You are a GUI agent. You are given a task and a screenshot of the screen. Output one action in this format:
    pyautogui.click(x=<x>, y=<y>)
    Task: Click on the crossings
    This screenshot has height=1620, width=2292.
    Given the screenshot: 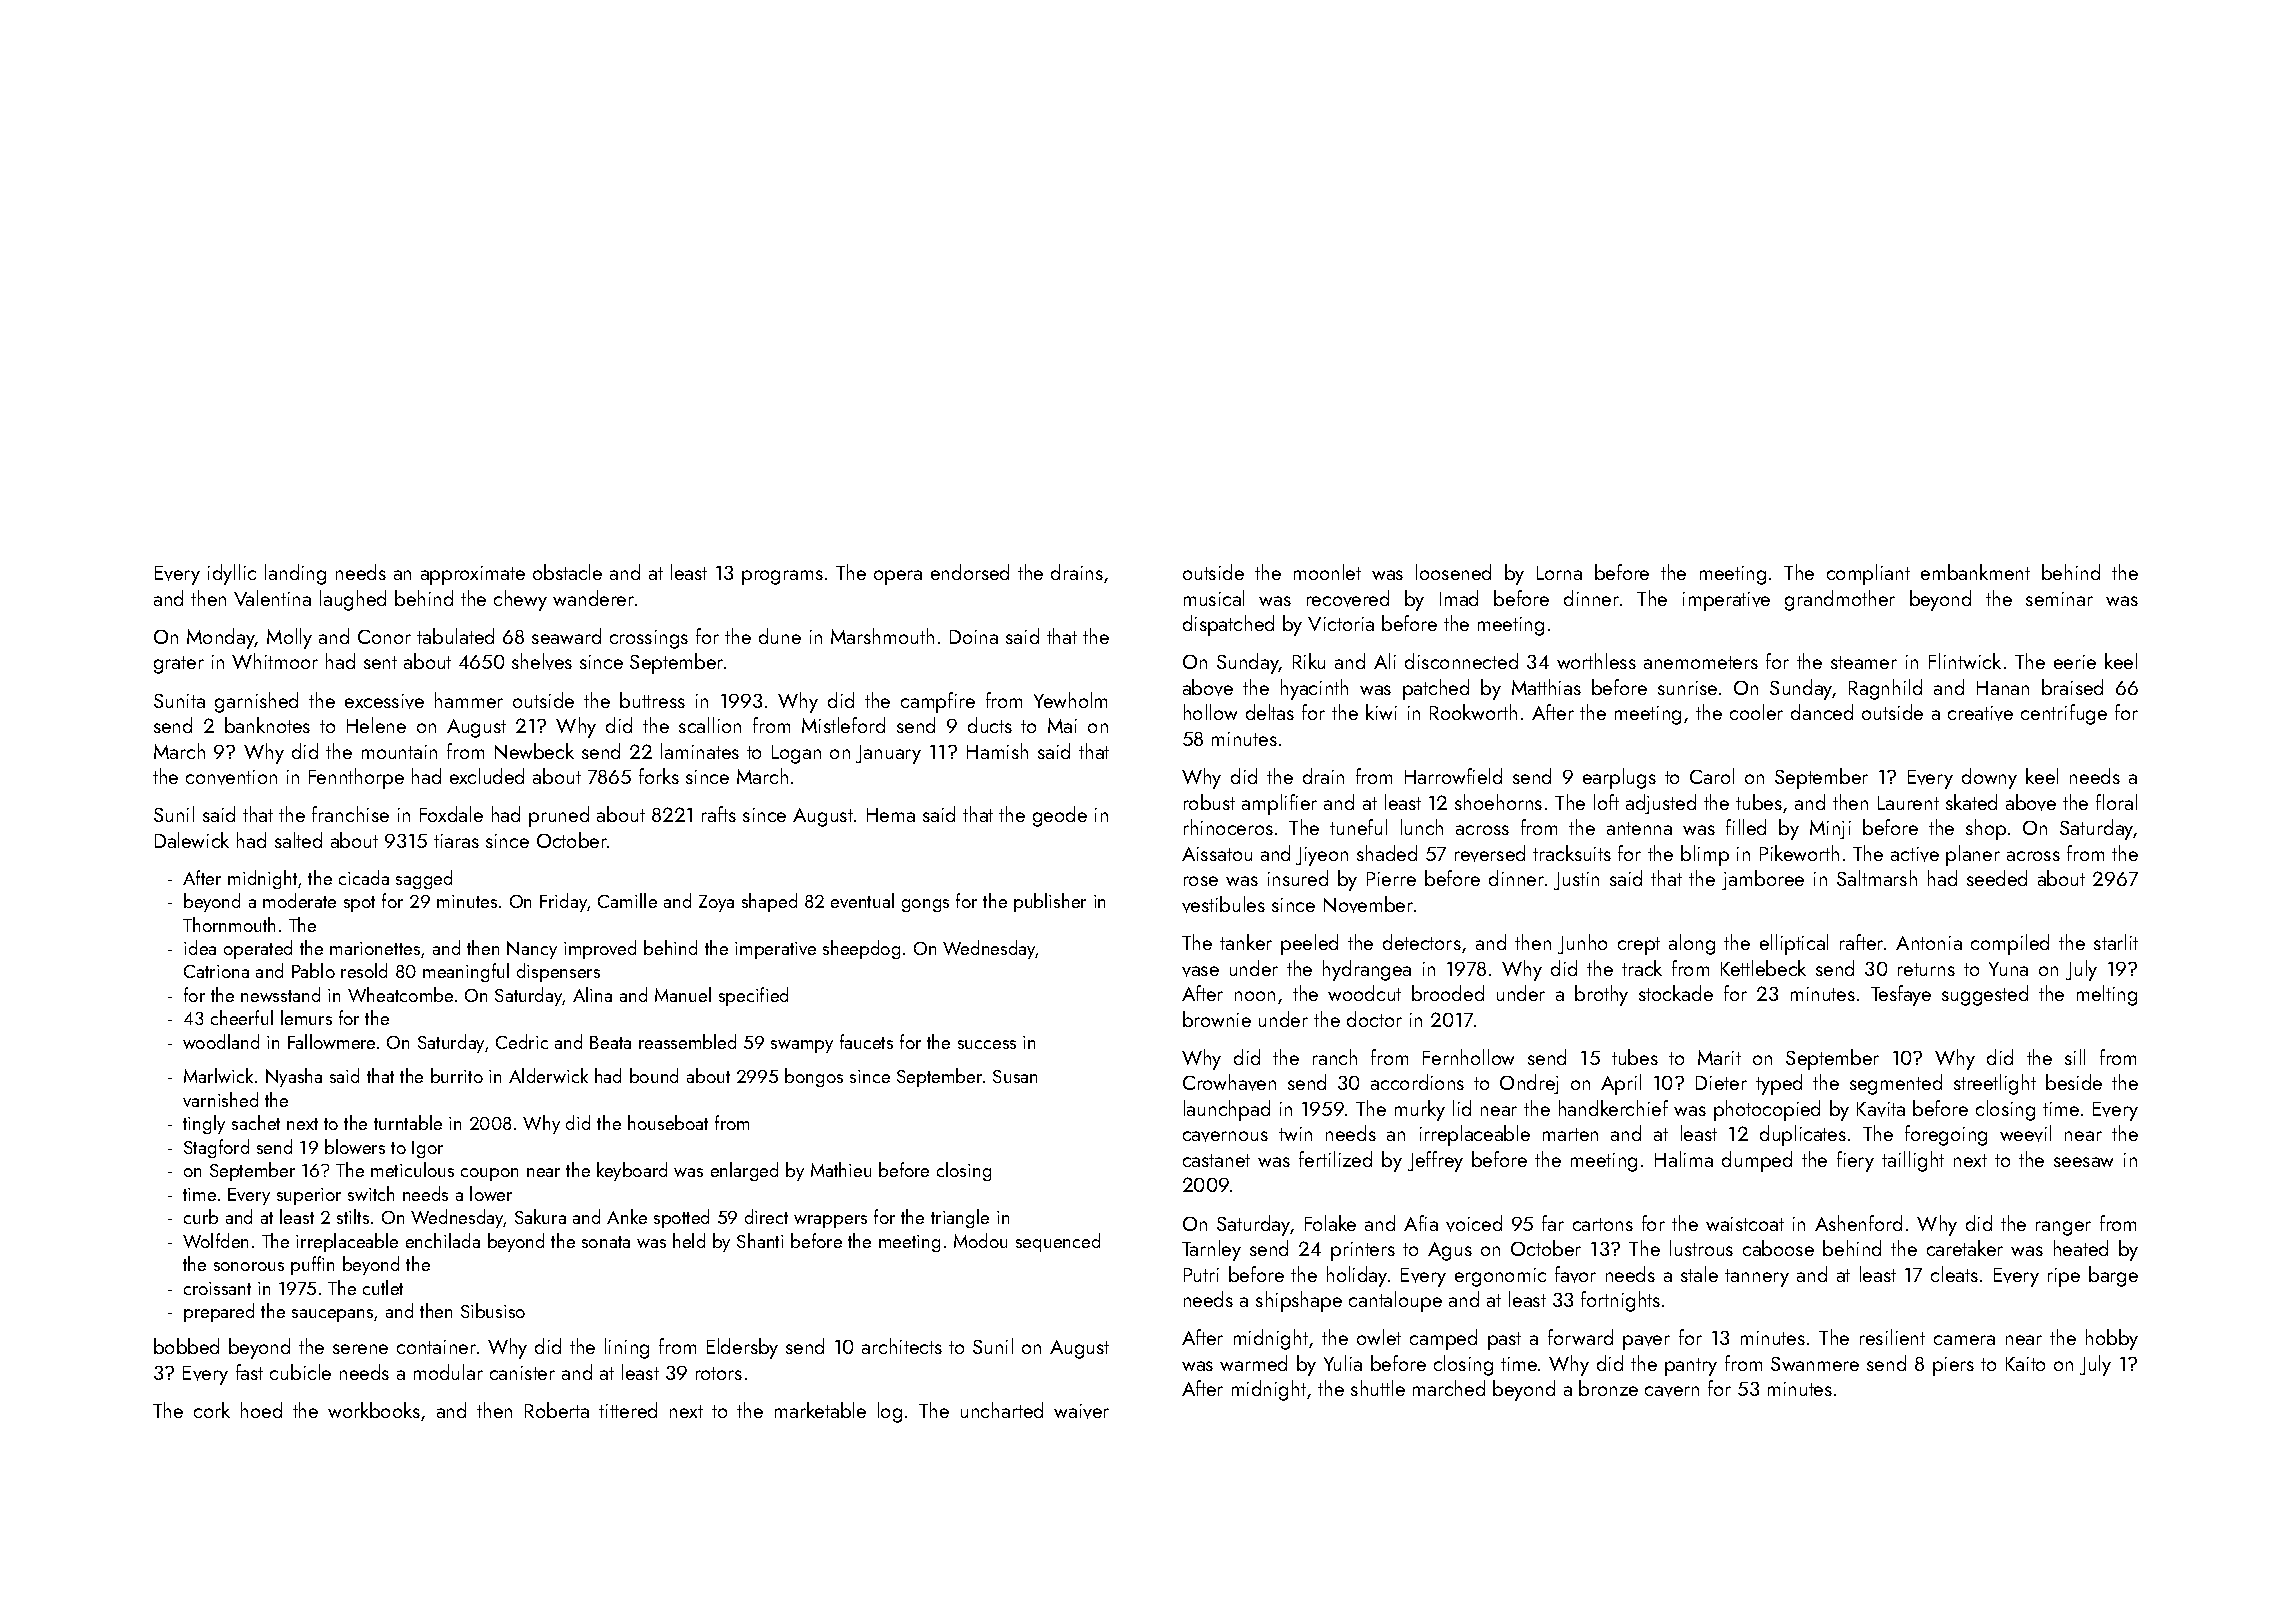 What is the action you would take?
    pyautogui.click(x=649, y=639)
